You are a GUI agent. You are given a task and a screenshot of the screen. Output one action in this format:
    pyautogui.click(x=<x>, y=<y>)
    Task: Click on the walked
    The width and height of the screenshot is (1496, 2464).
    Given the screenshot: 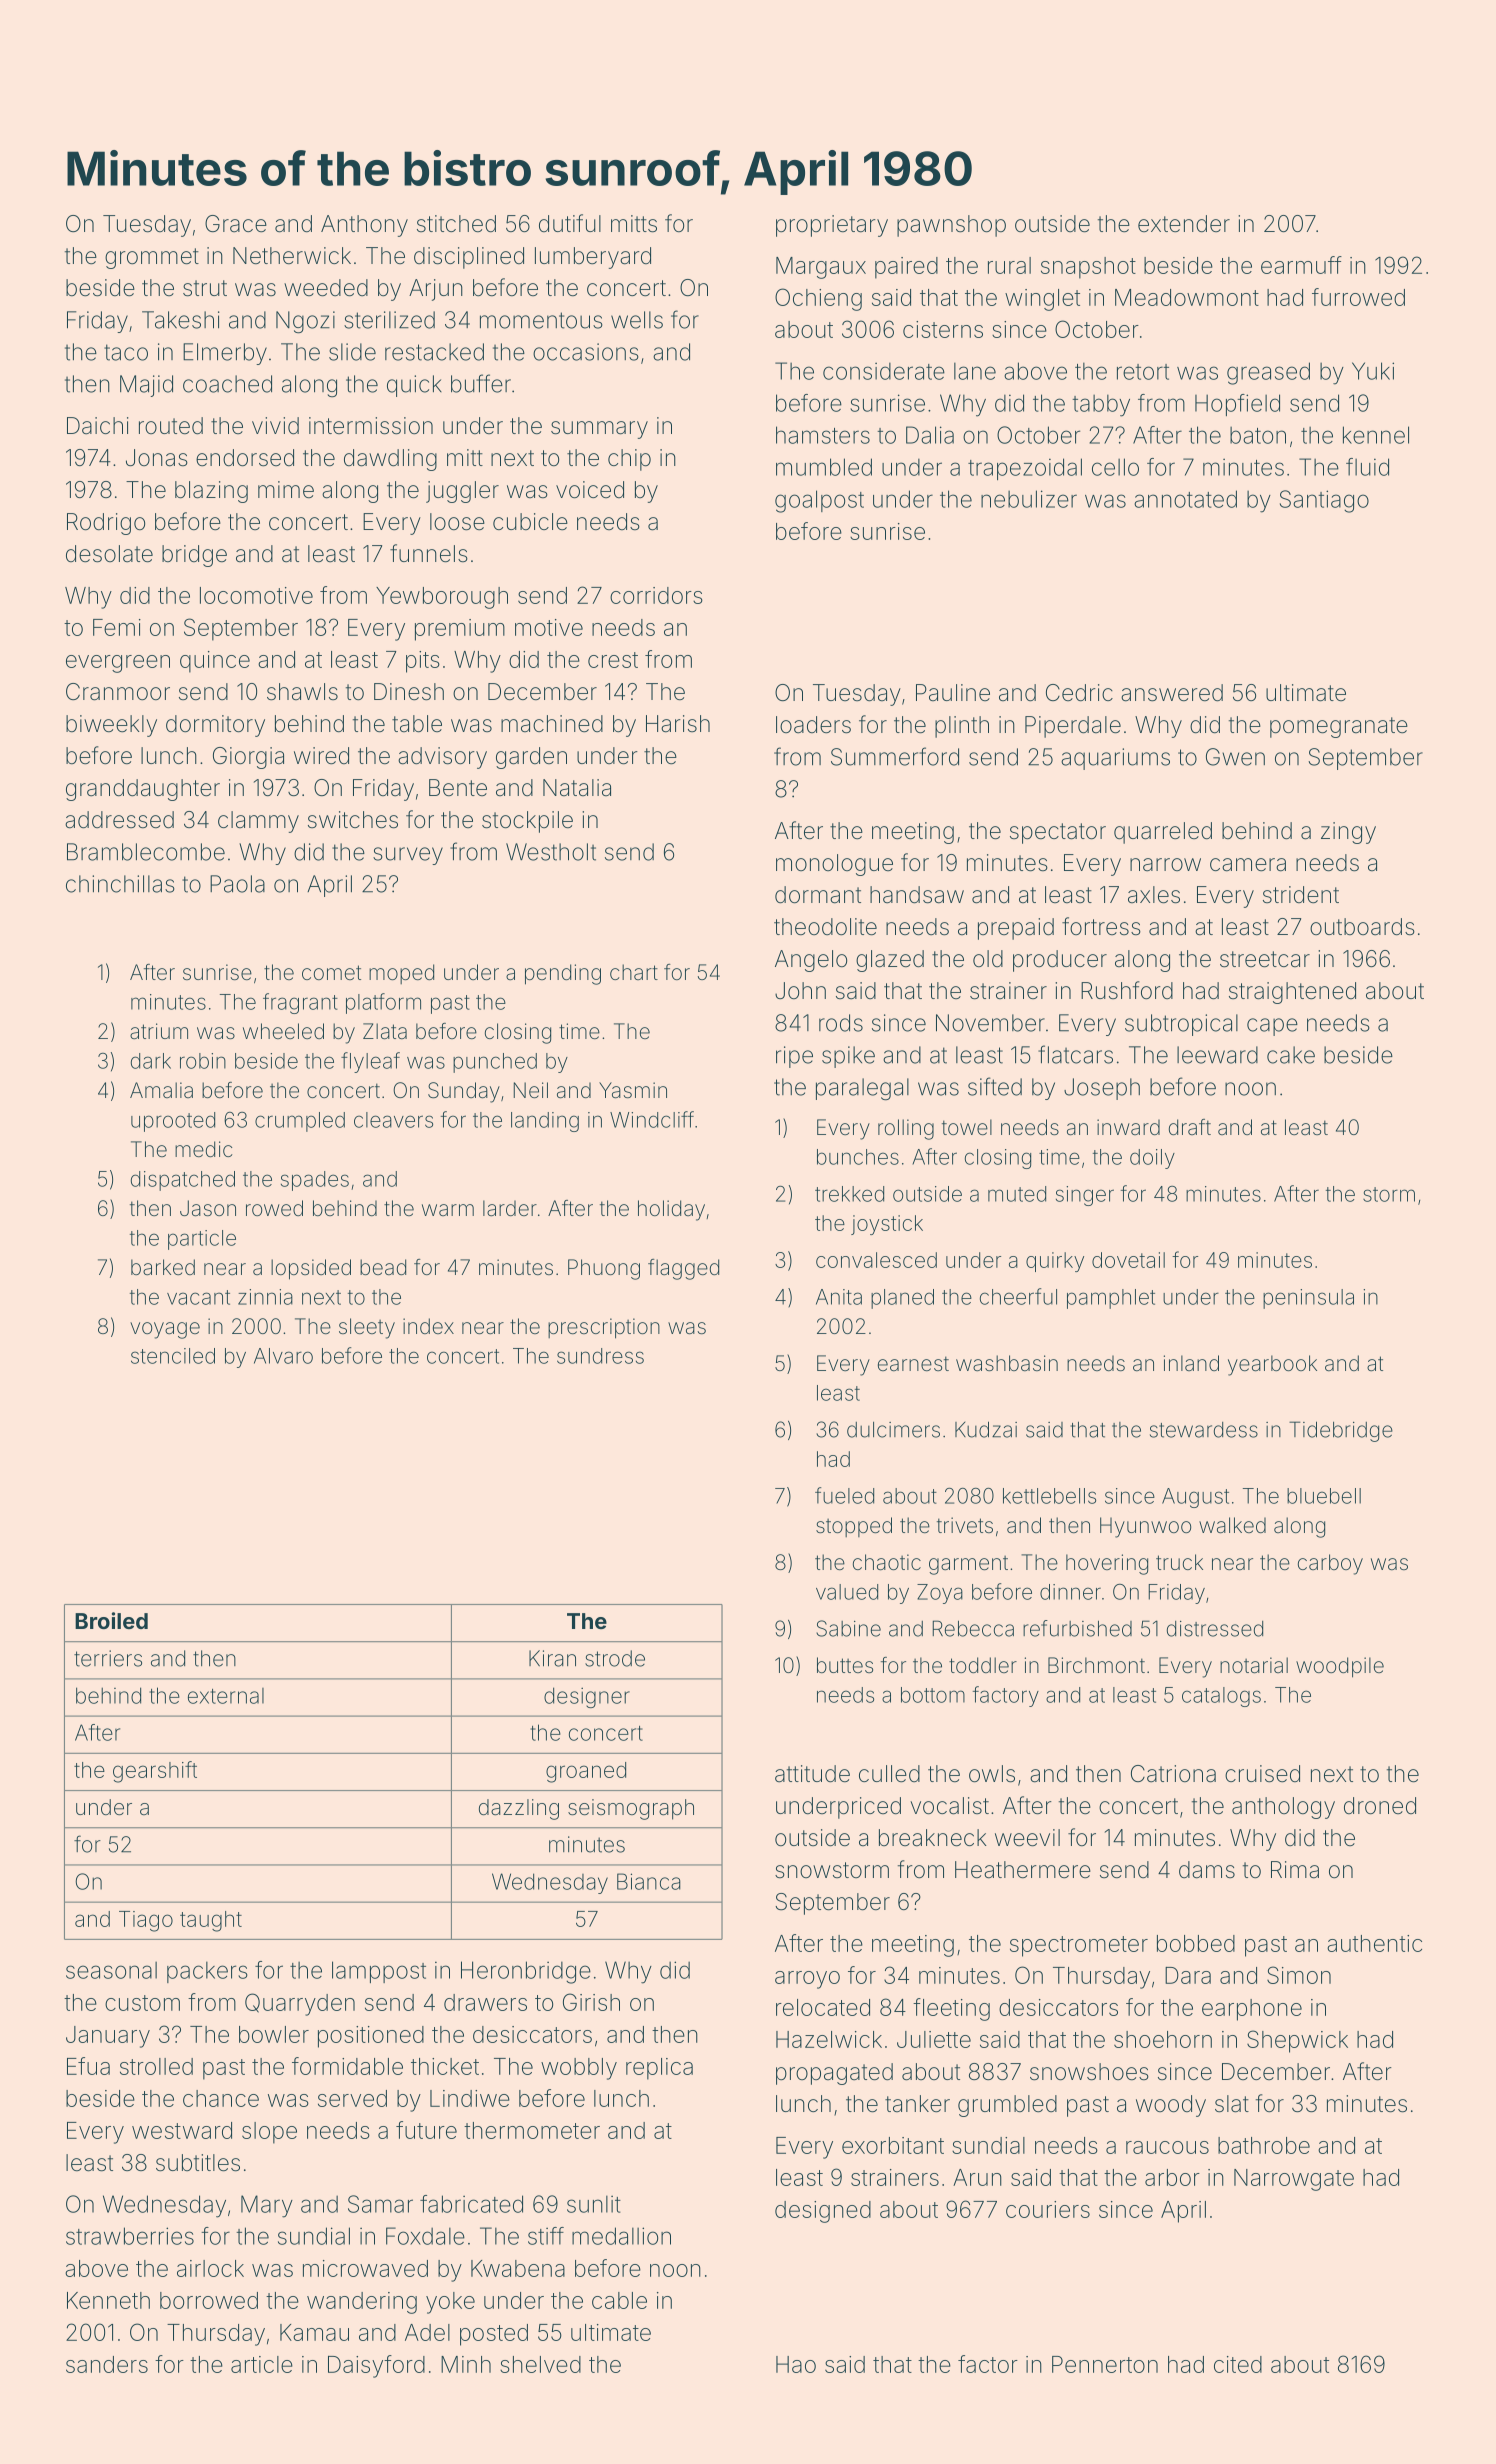 What is the action you would take?
    pyautogui.click(x=1232, y=1525)
